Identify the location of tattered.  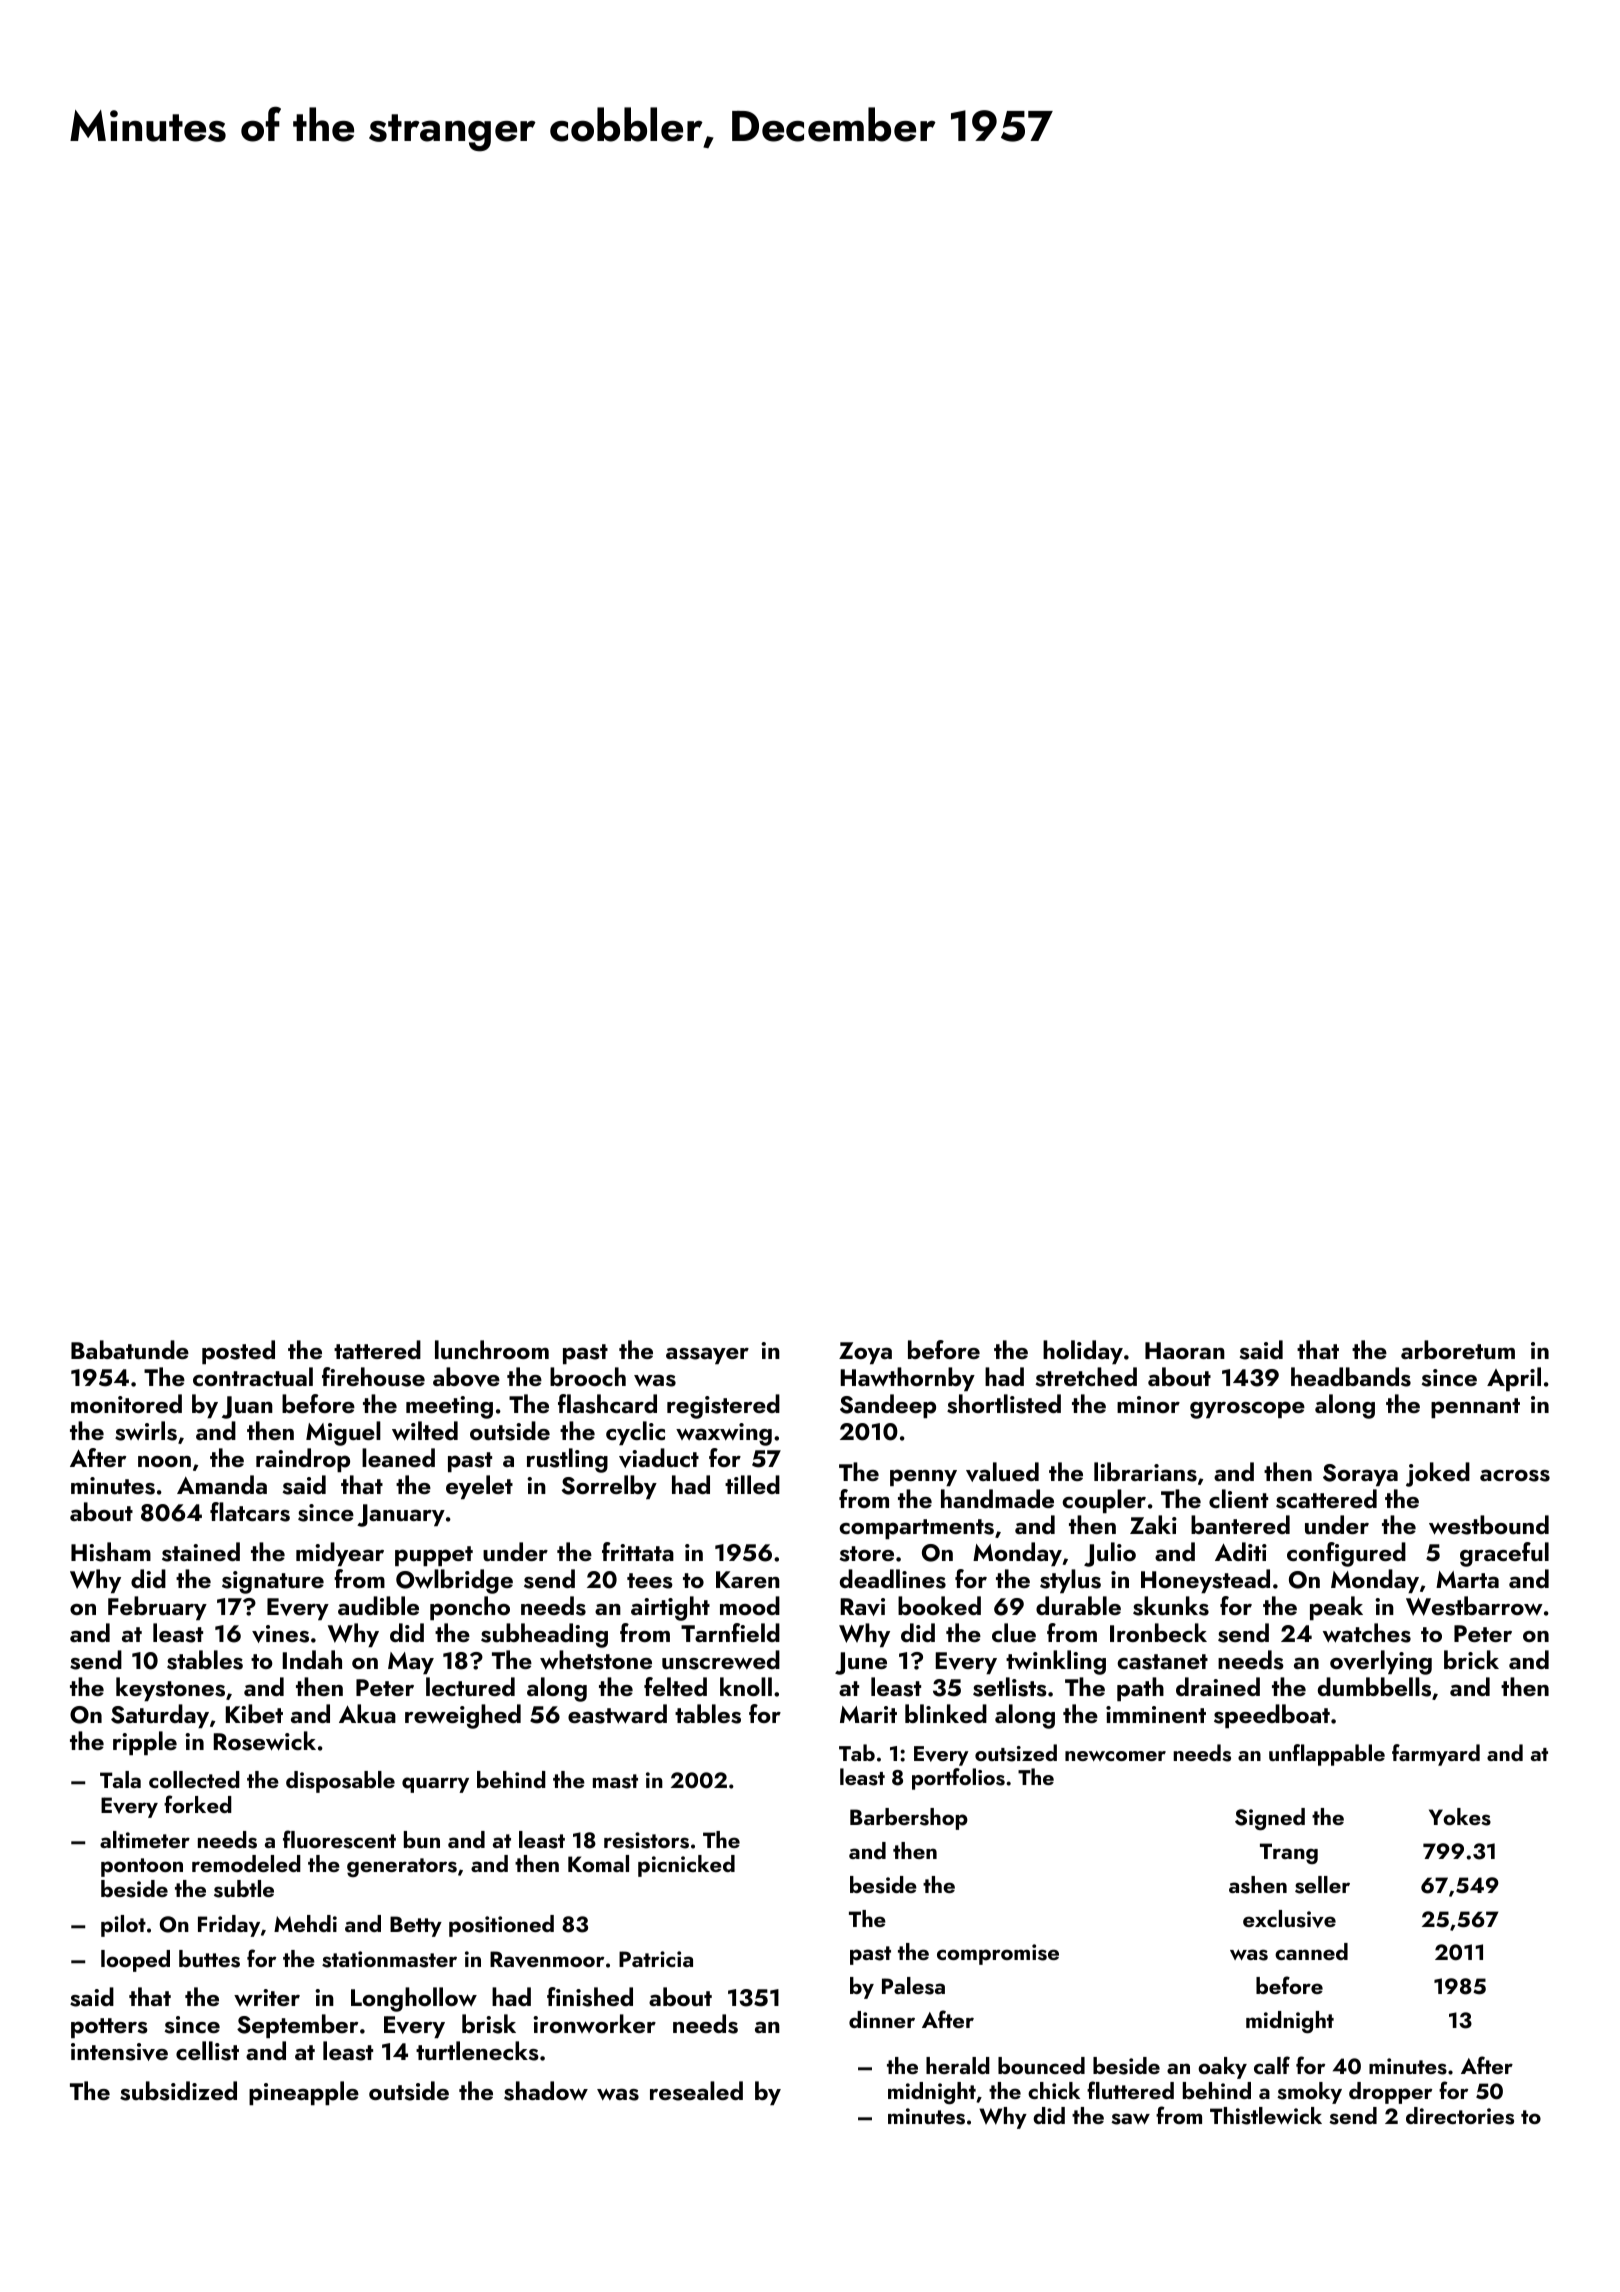
(377, 1349).
